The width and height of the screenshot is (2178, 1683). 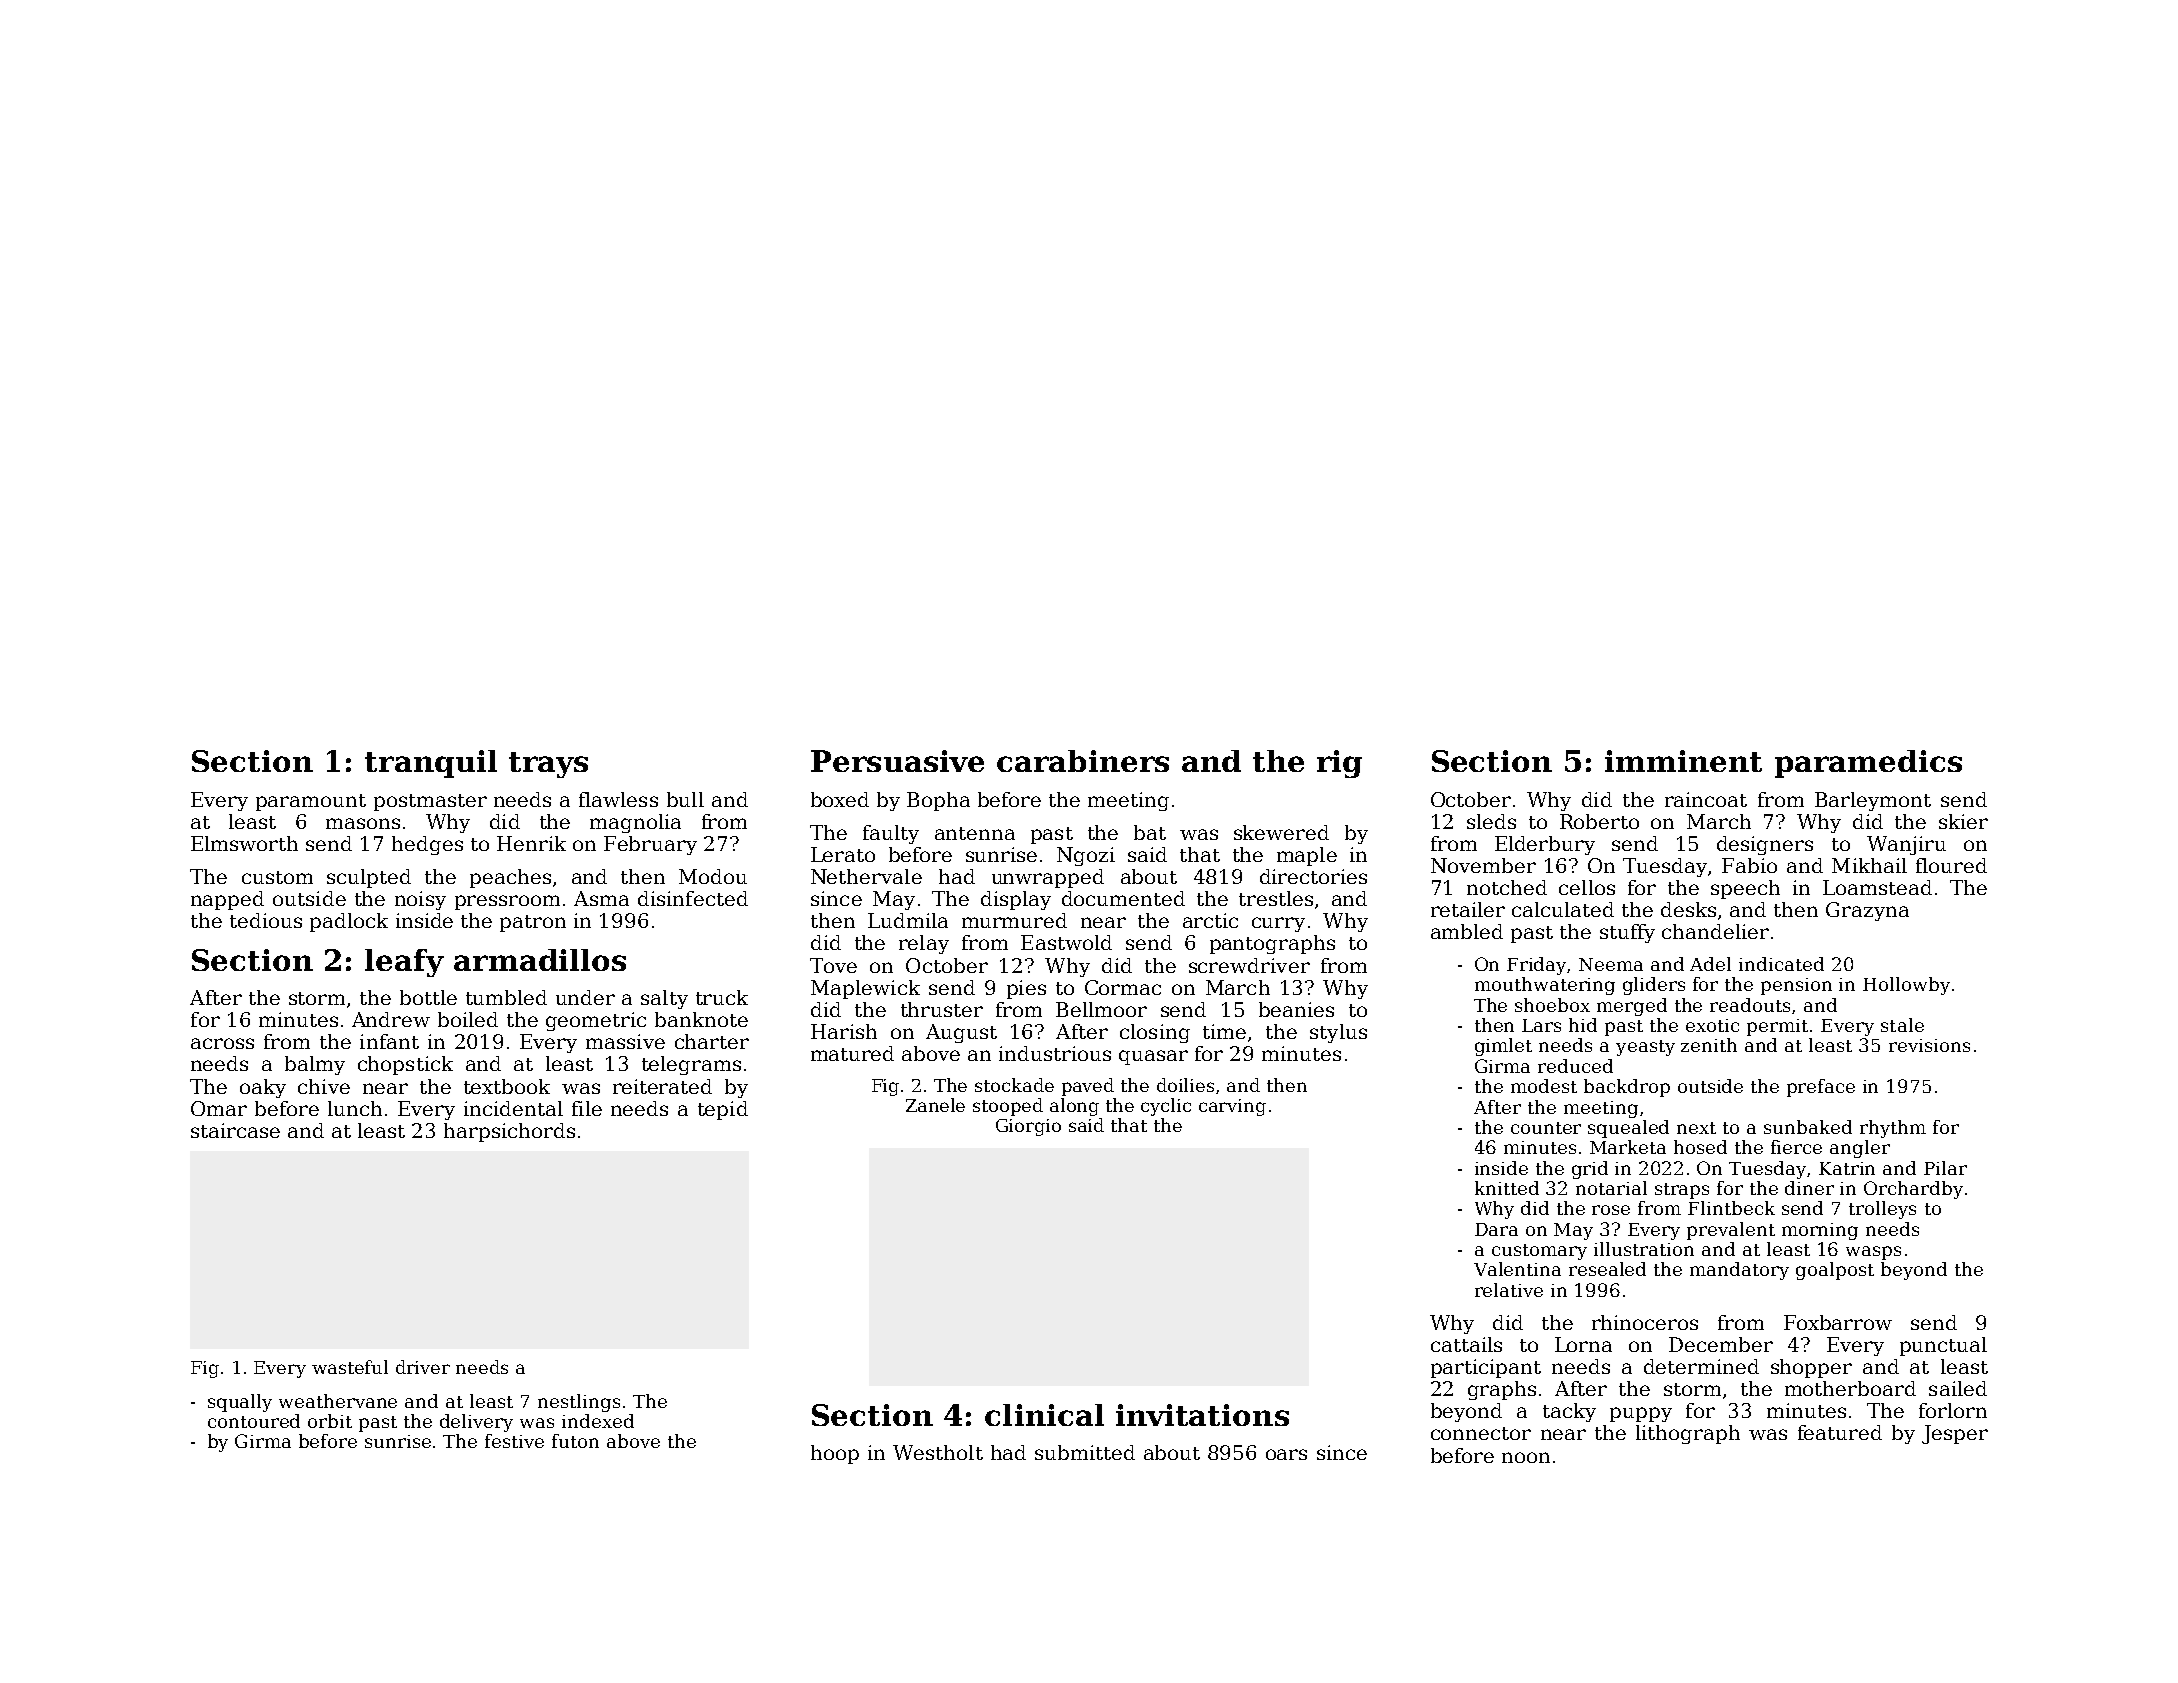 I want to click on Persuasive, so click(x=897, y=761).
